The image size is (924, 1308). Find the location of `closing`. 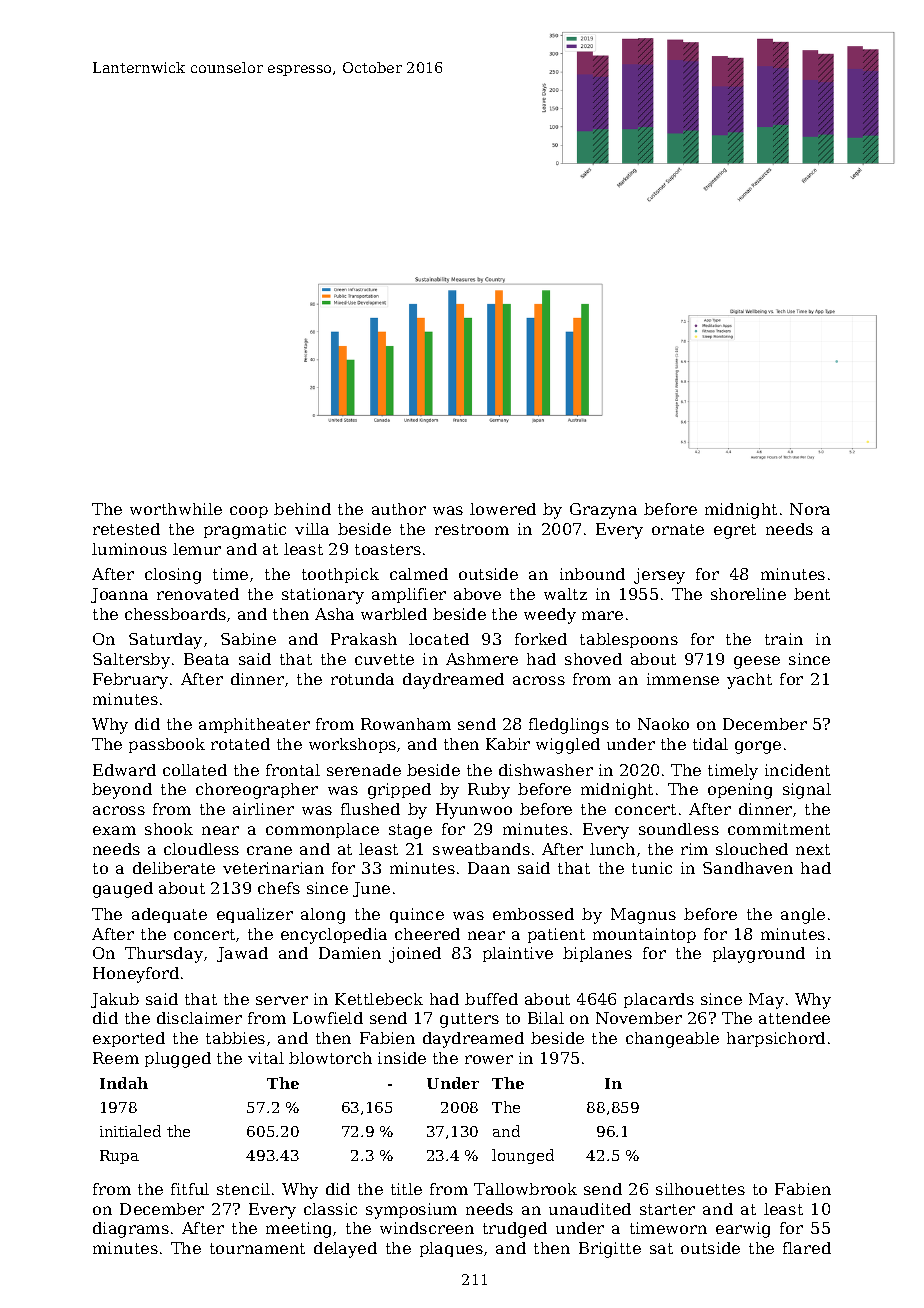

closing is located at coordinates (173, 576).
